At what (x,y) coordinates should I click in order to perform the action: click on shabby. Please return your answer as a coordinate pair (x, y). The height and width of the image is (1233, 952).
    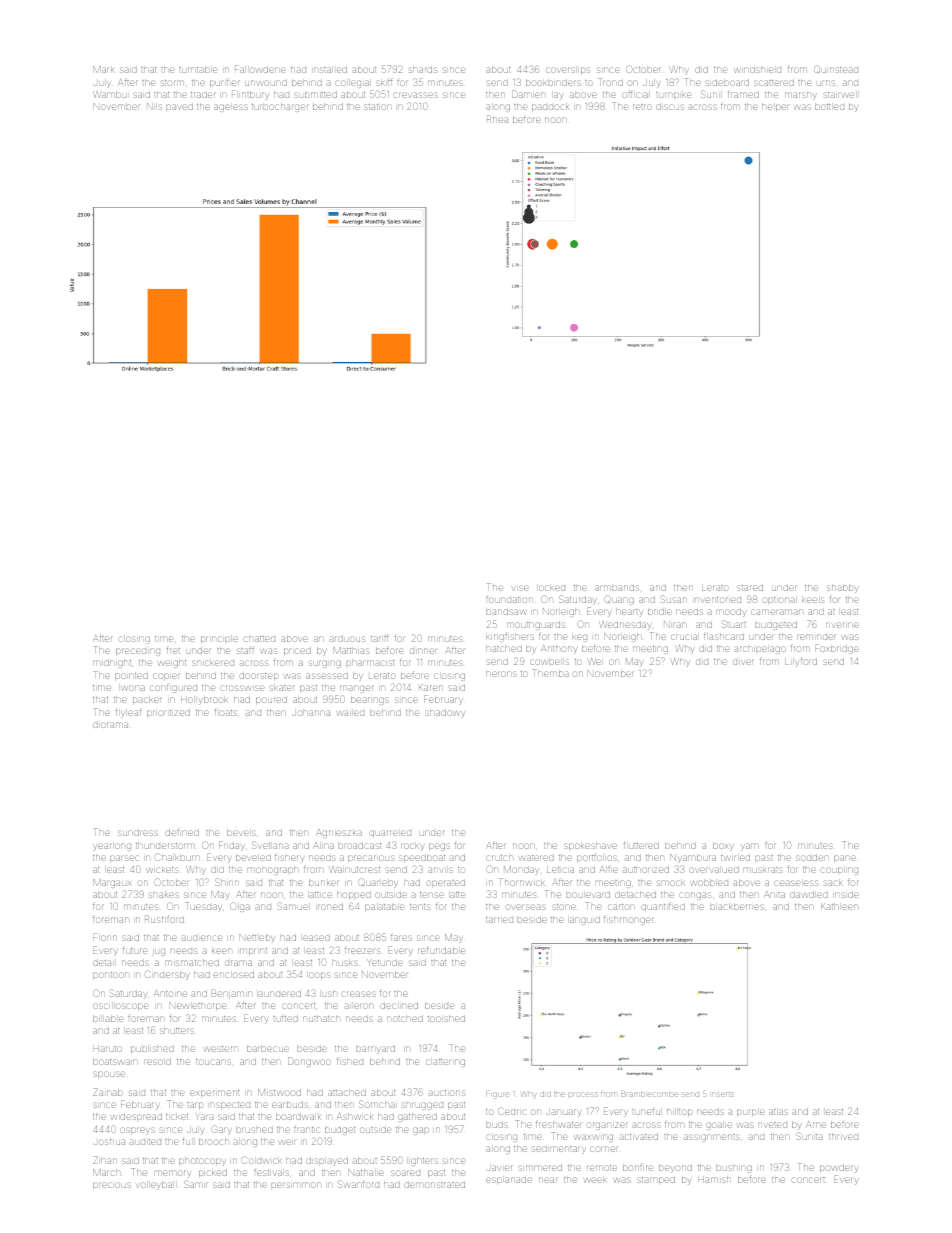
    Looking at the image, I should click on (842, 589).
